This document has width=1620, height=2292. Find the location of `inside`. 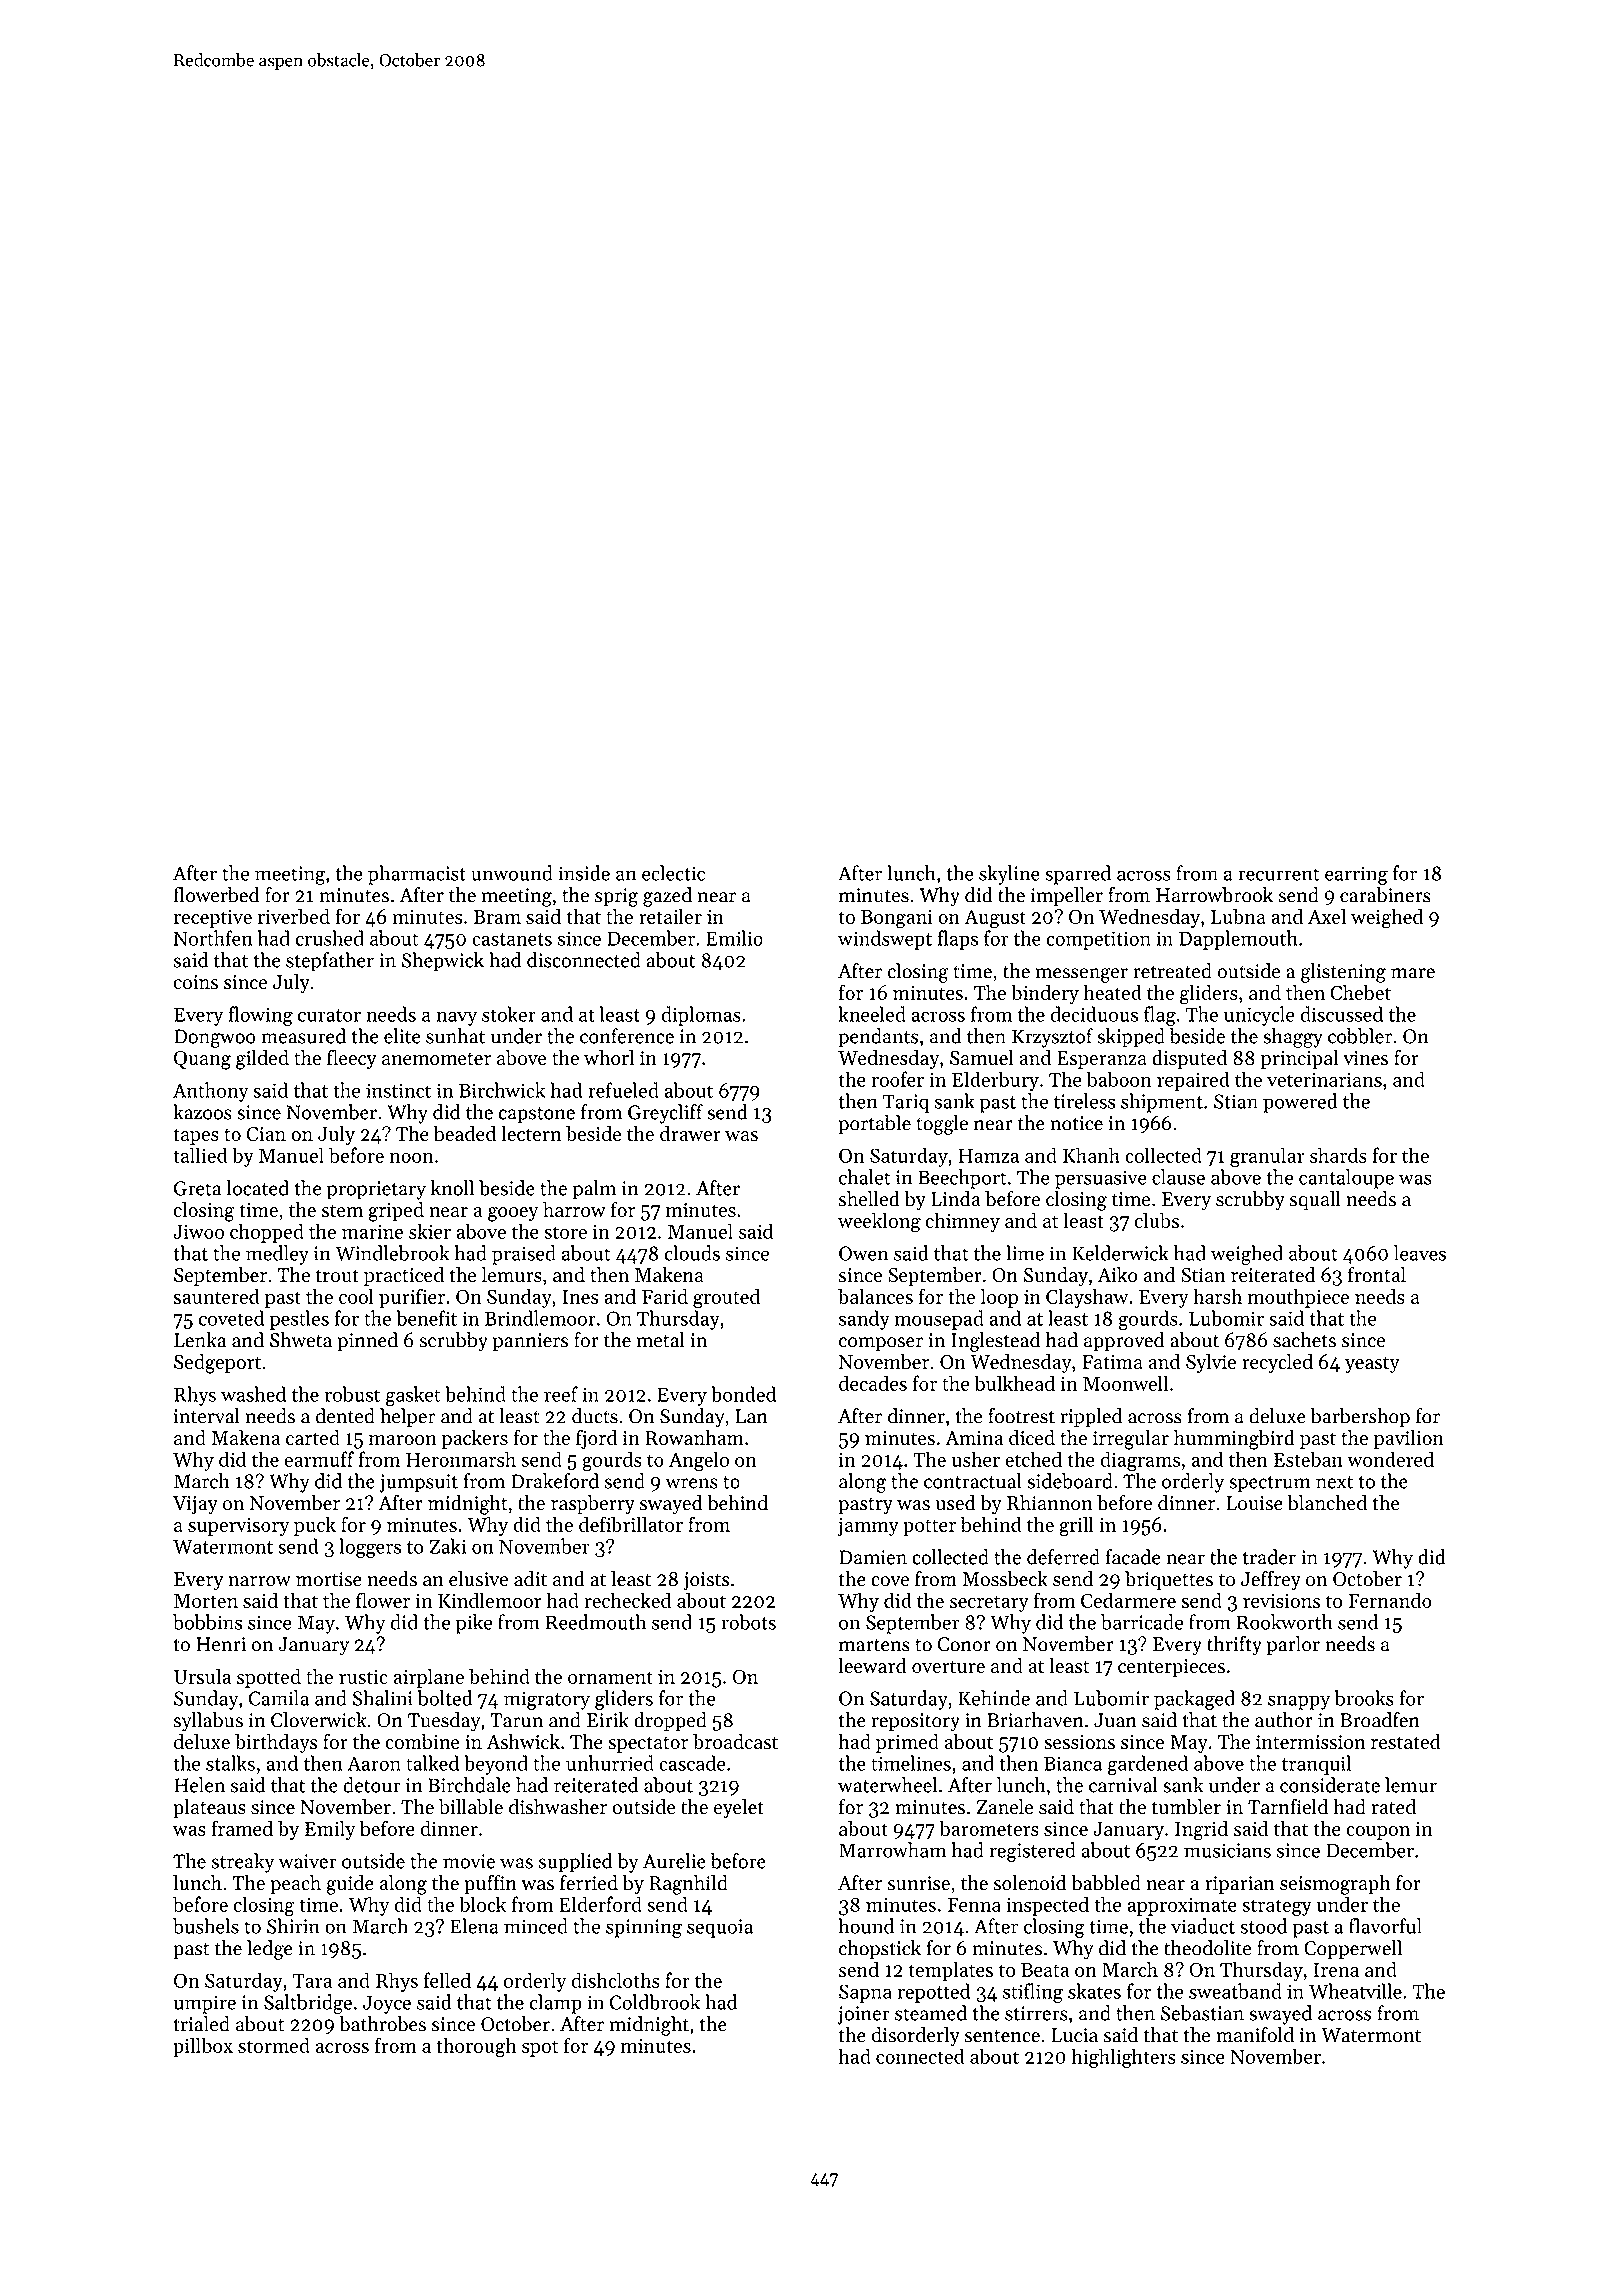

inside is located at coordinates (584, 873).
